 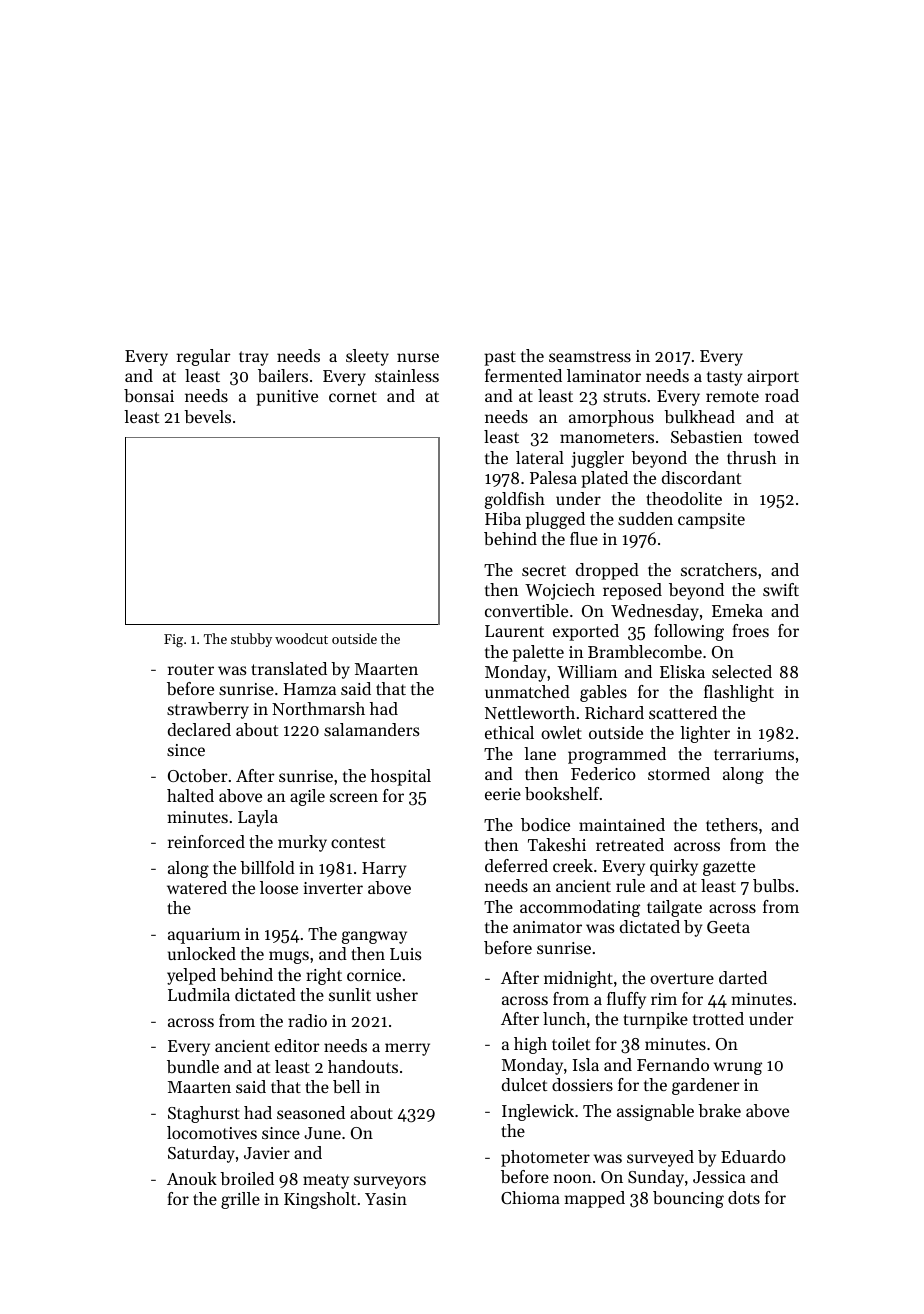 I want to click on nurse, so click(x=418, y=357).
